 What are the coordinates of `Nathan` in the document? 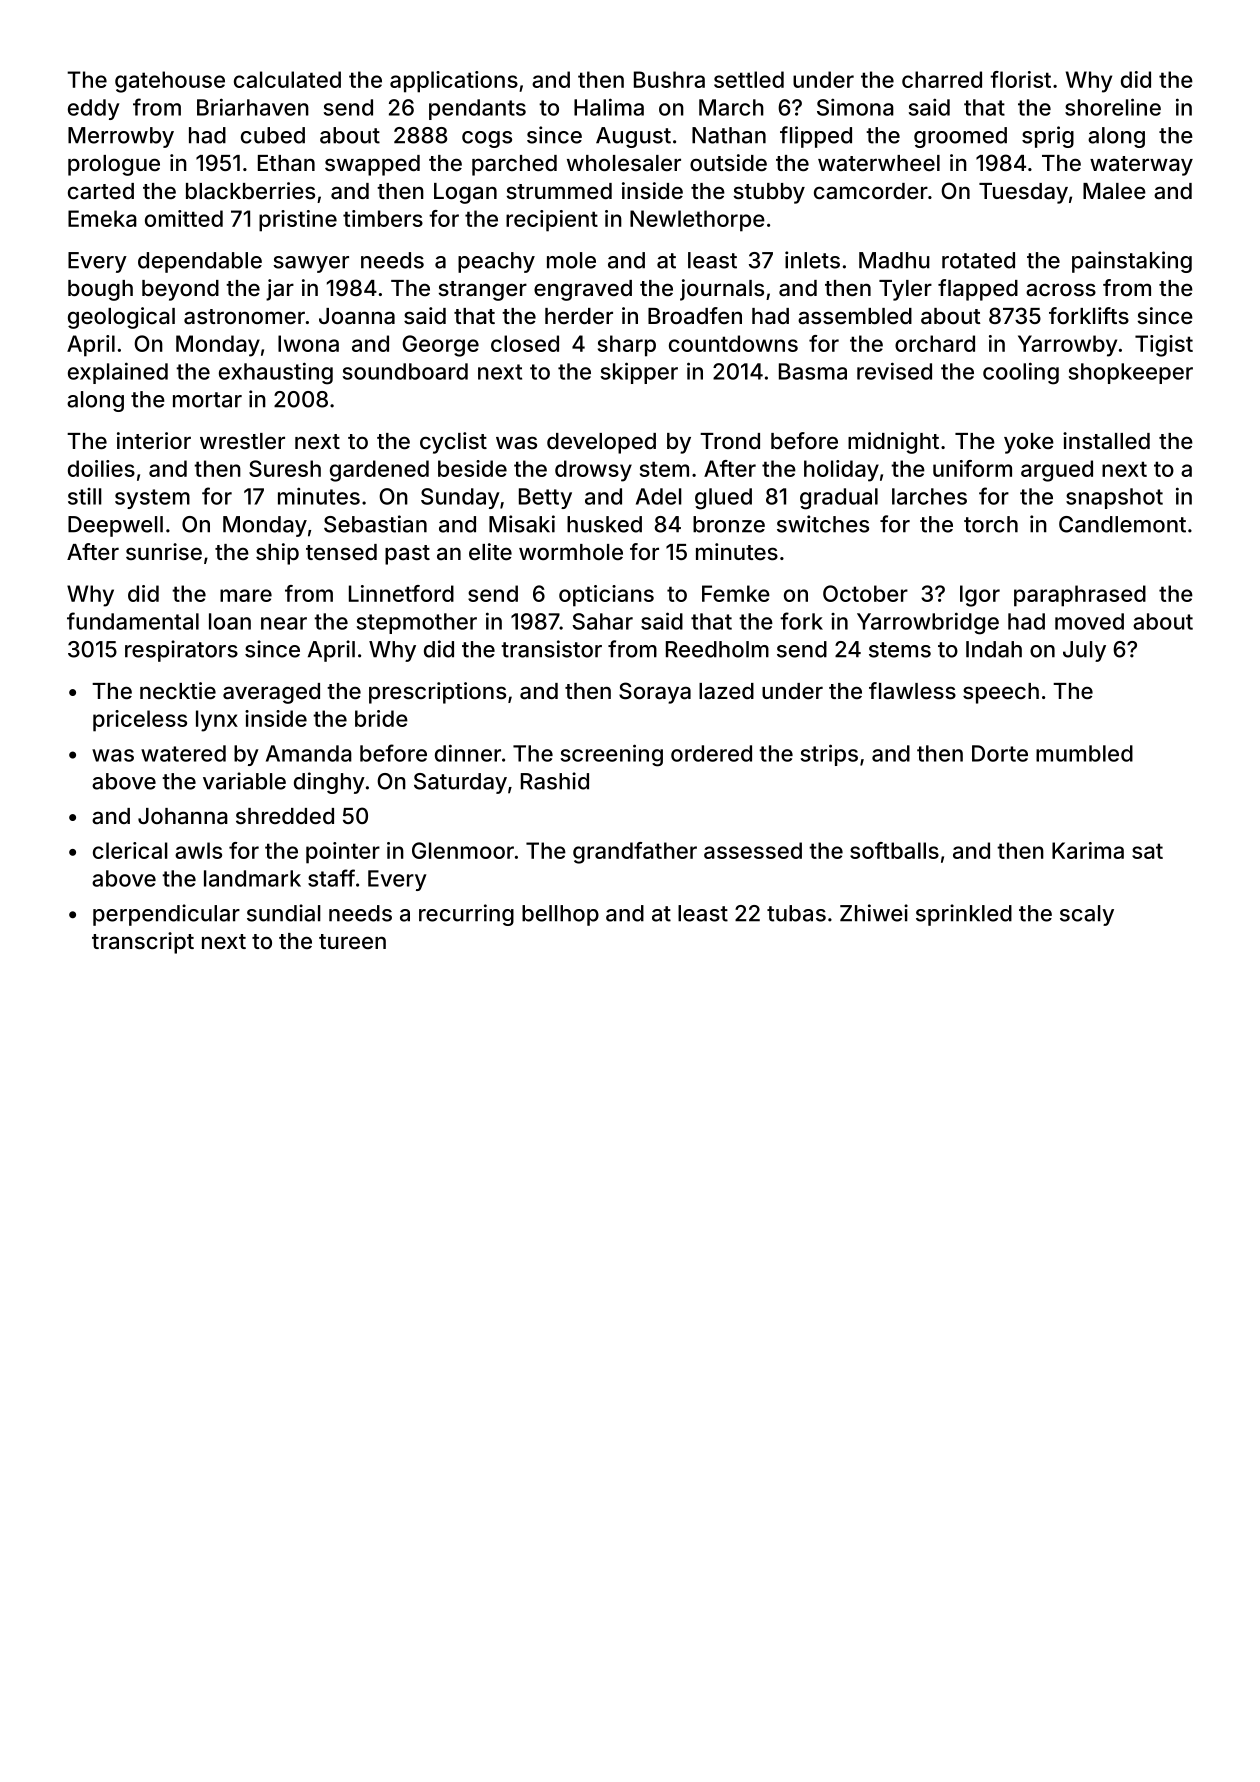 It's located at (729, 135).
